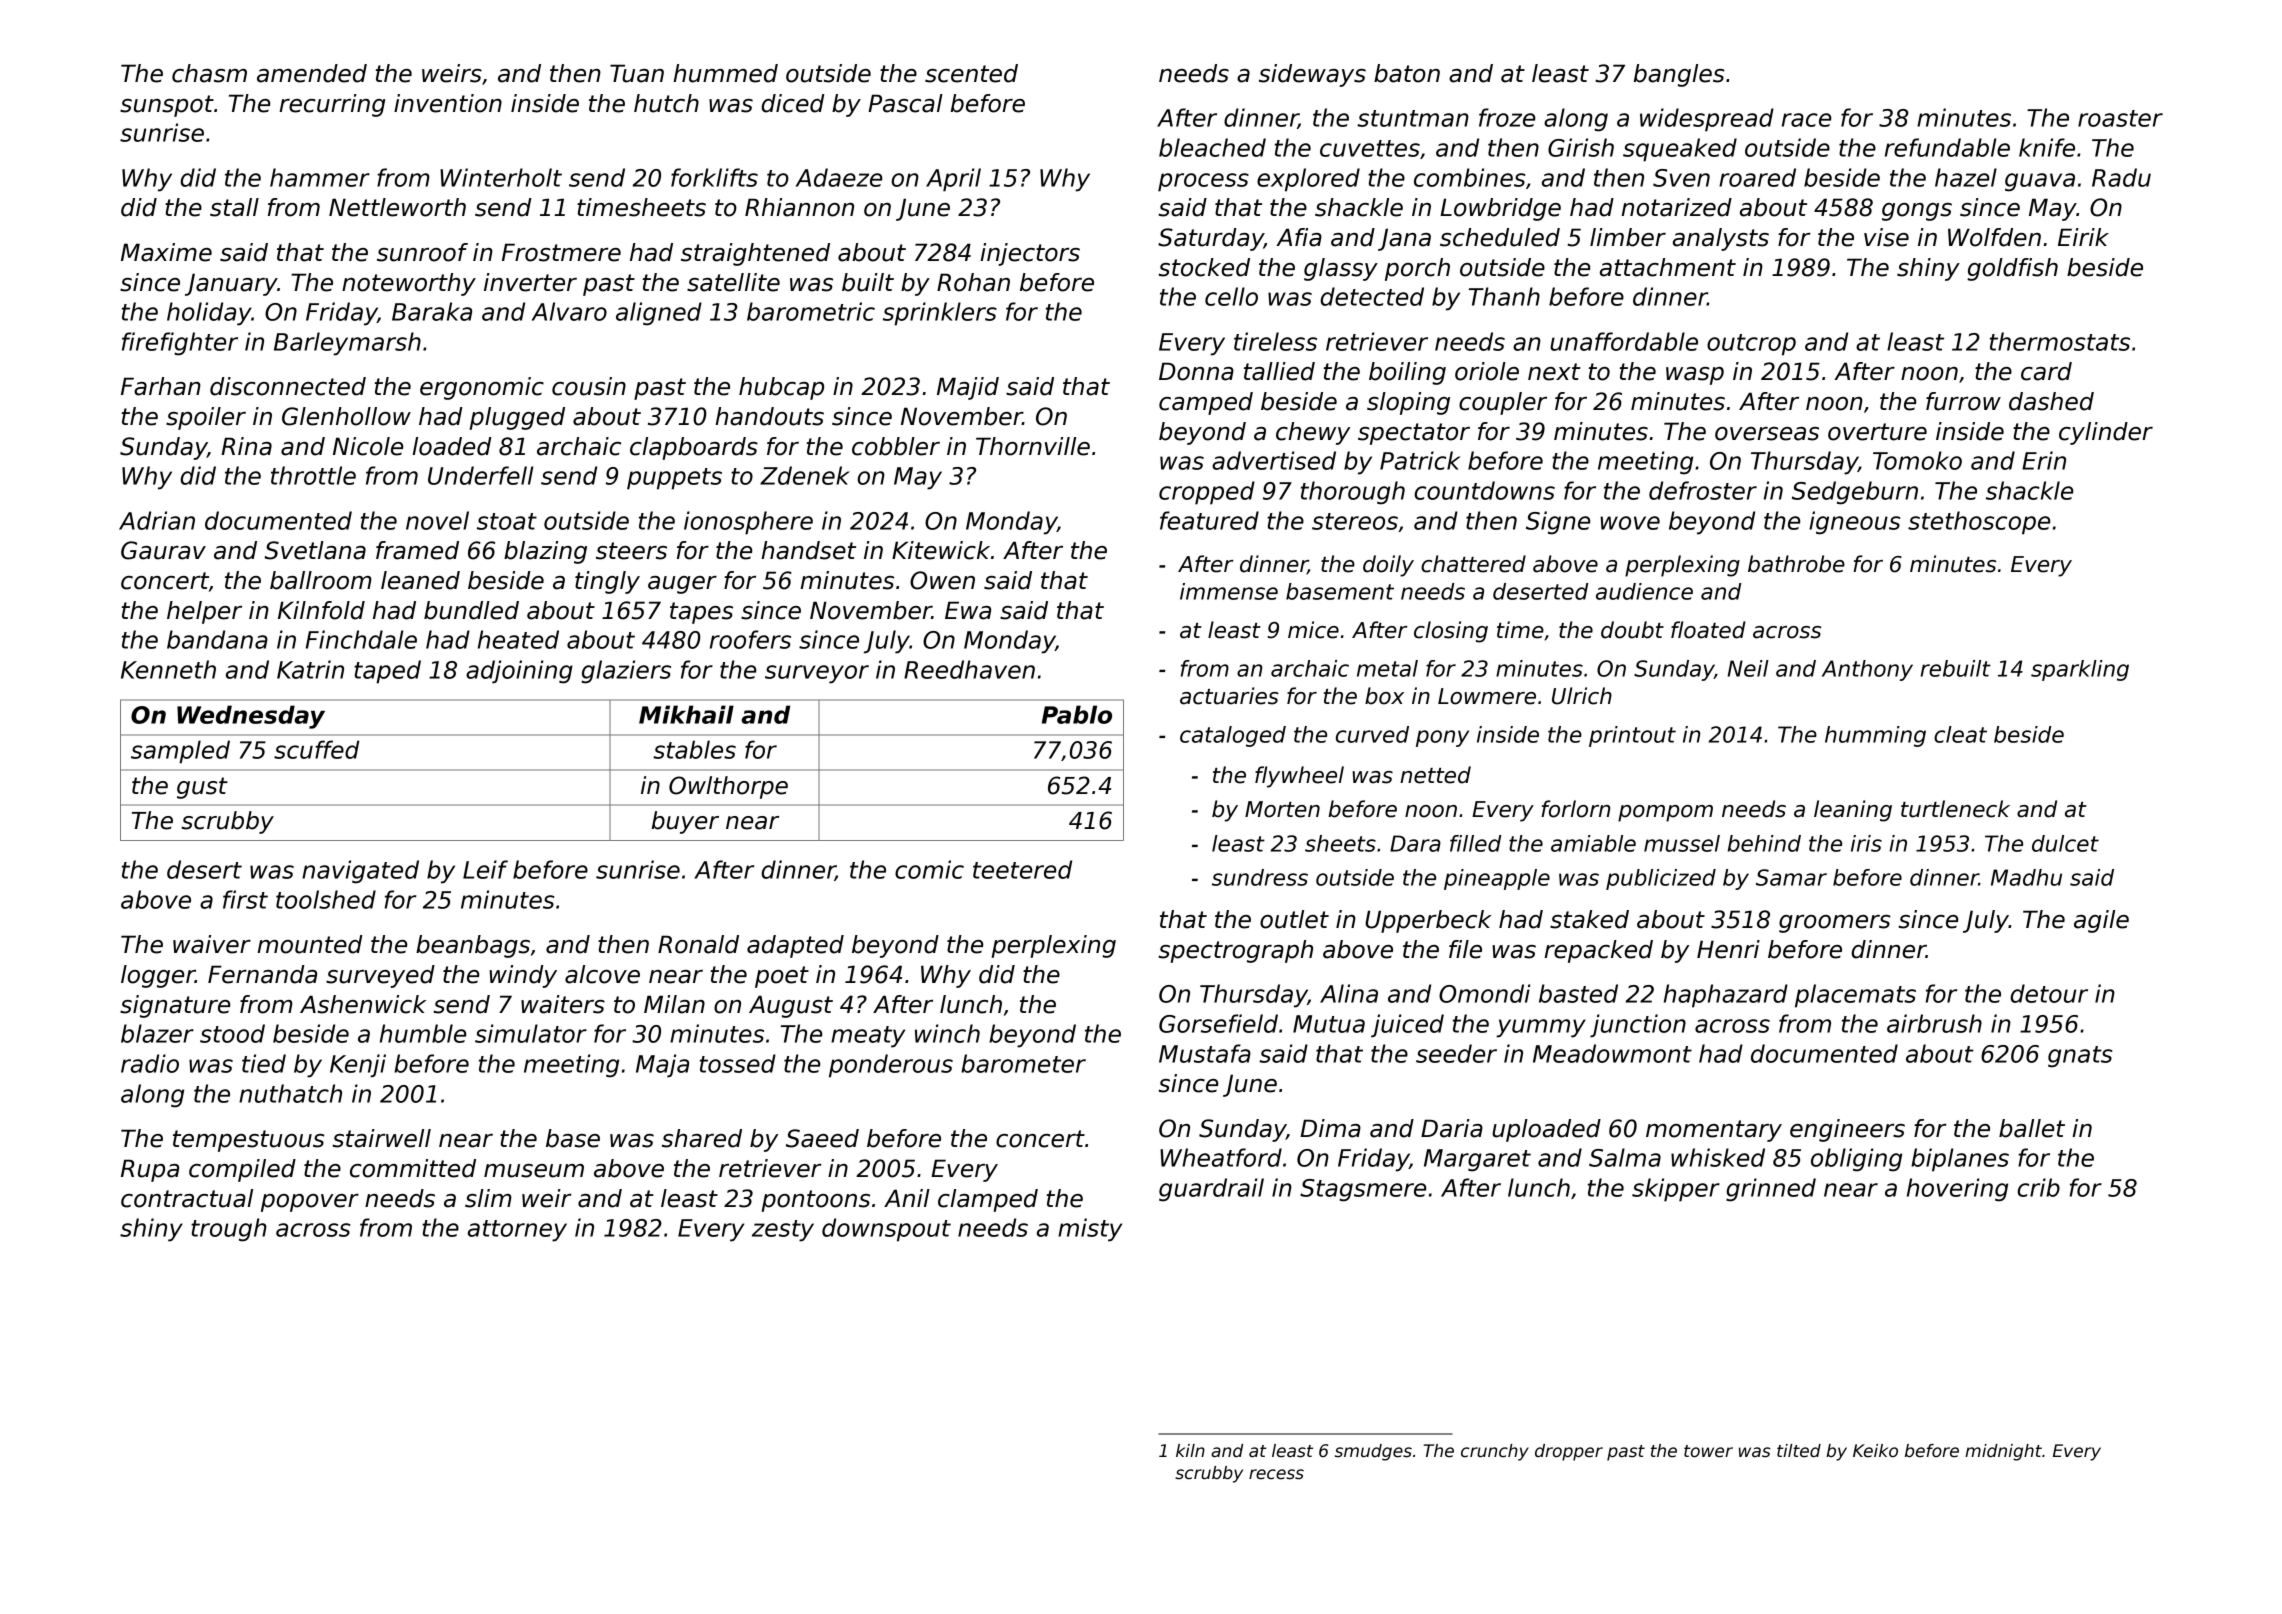  I want to click on hubcap, so click(781, 388).
